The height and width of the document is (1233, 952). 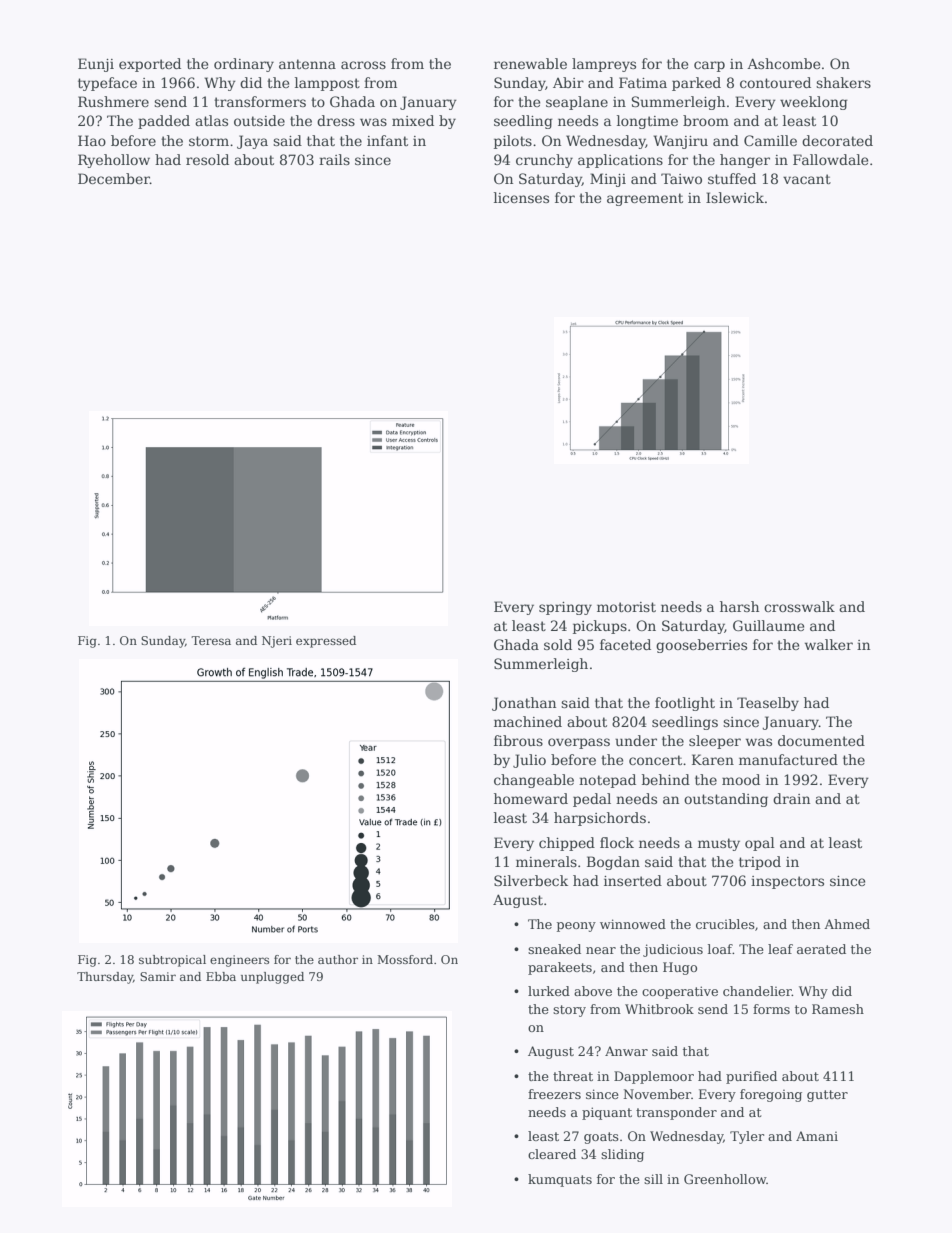 I want to click on Greenhollow, so click(x=725, y=1179).
